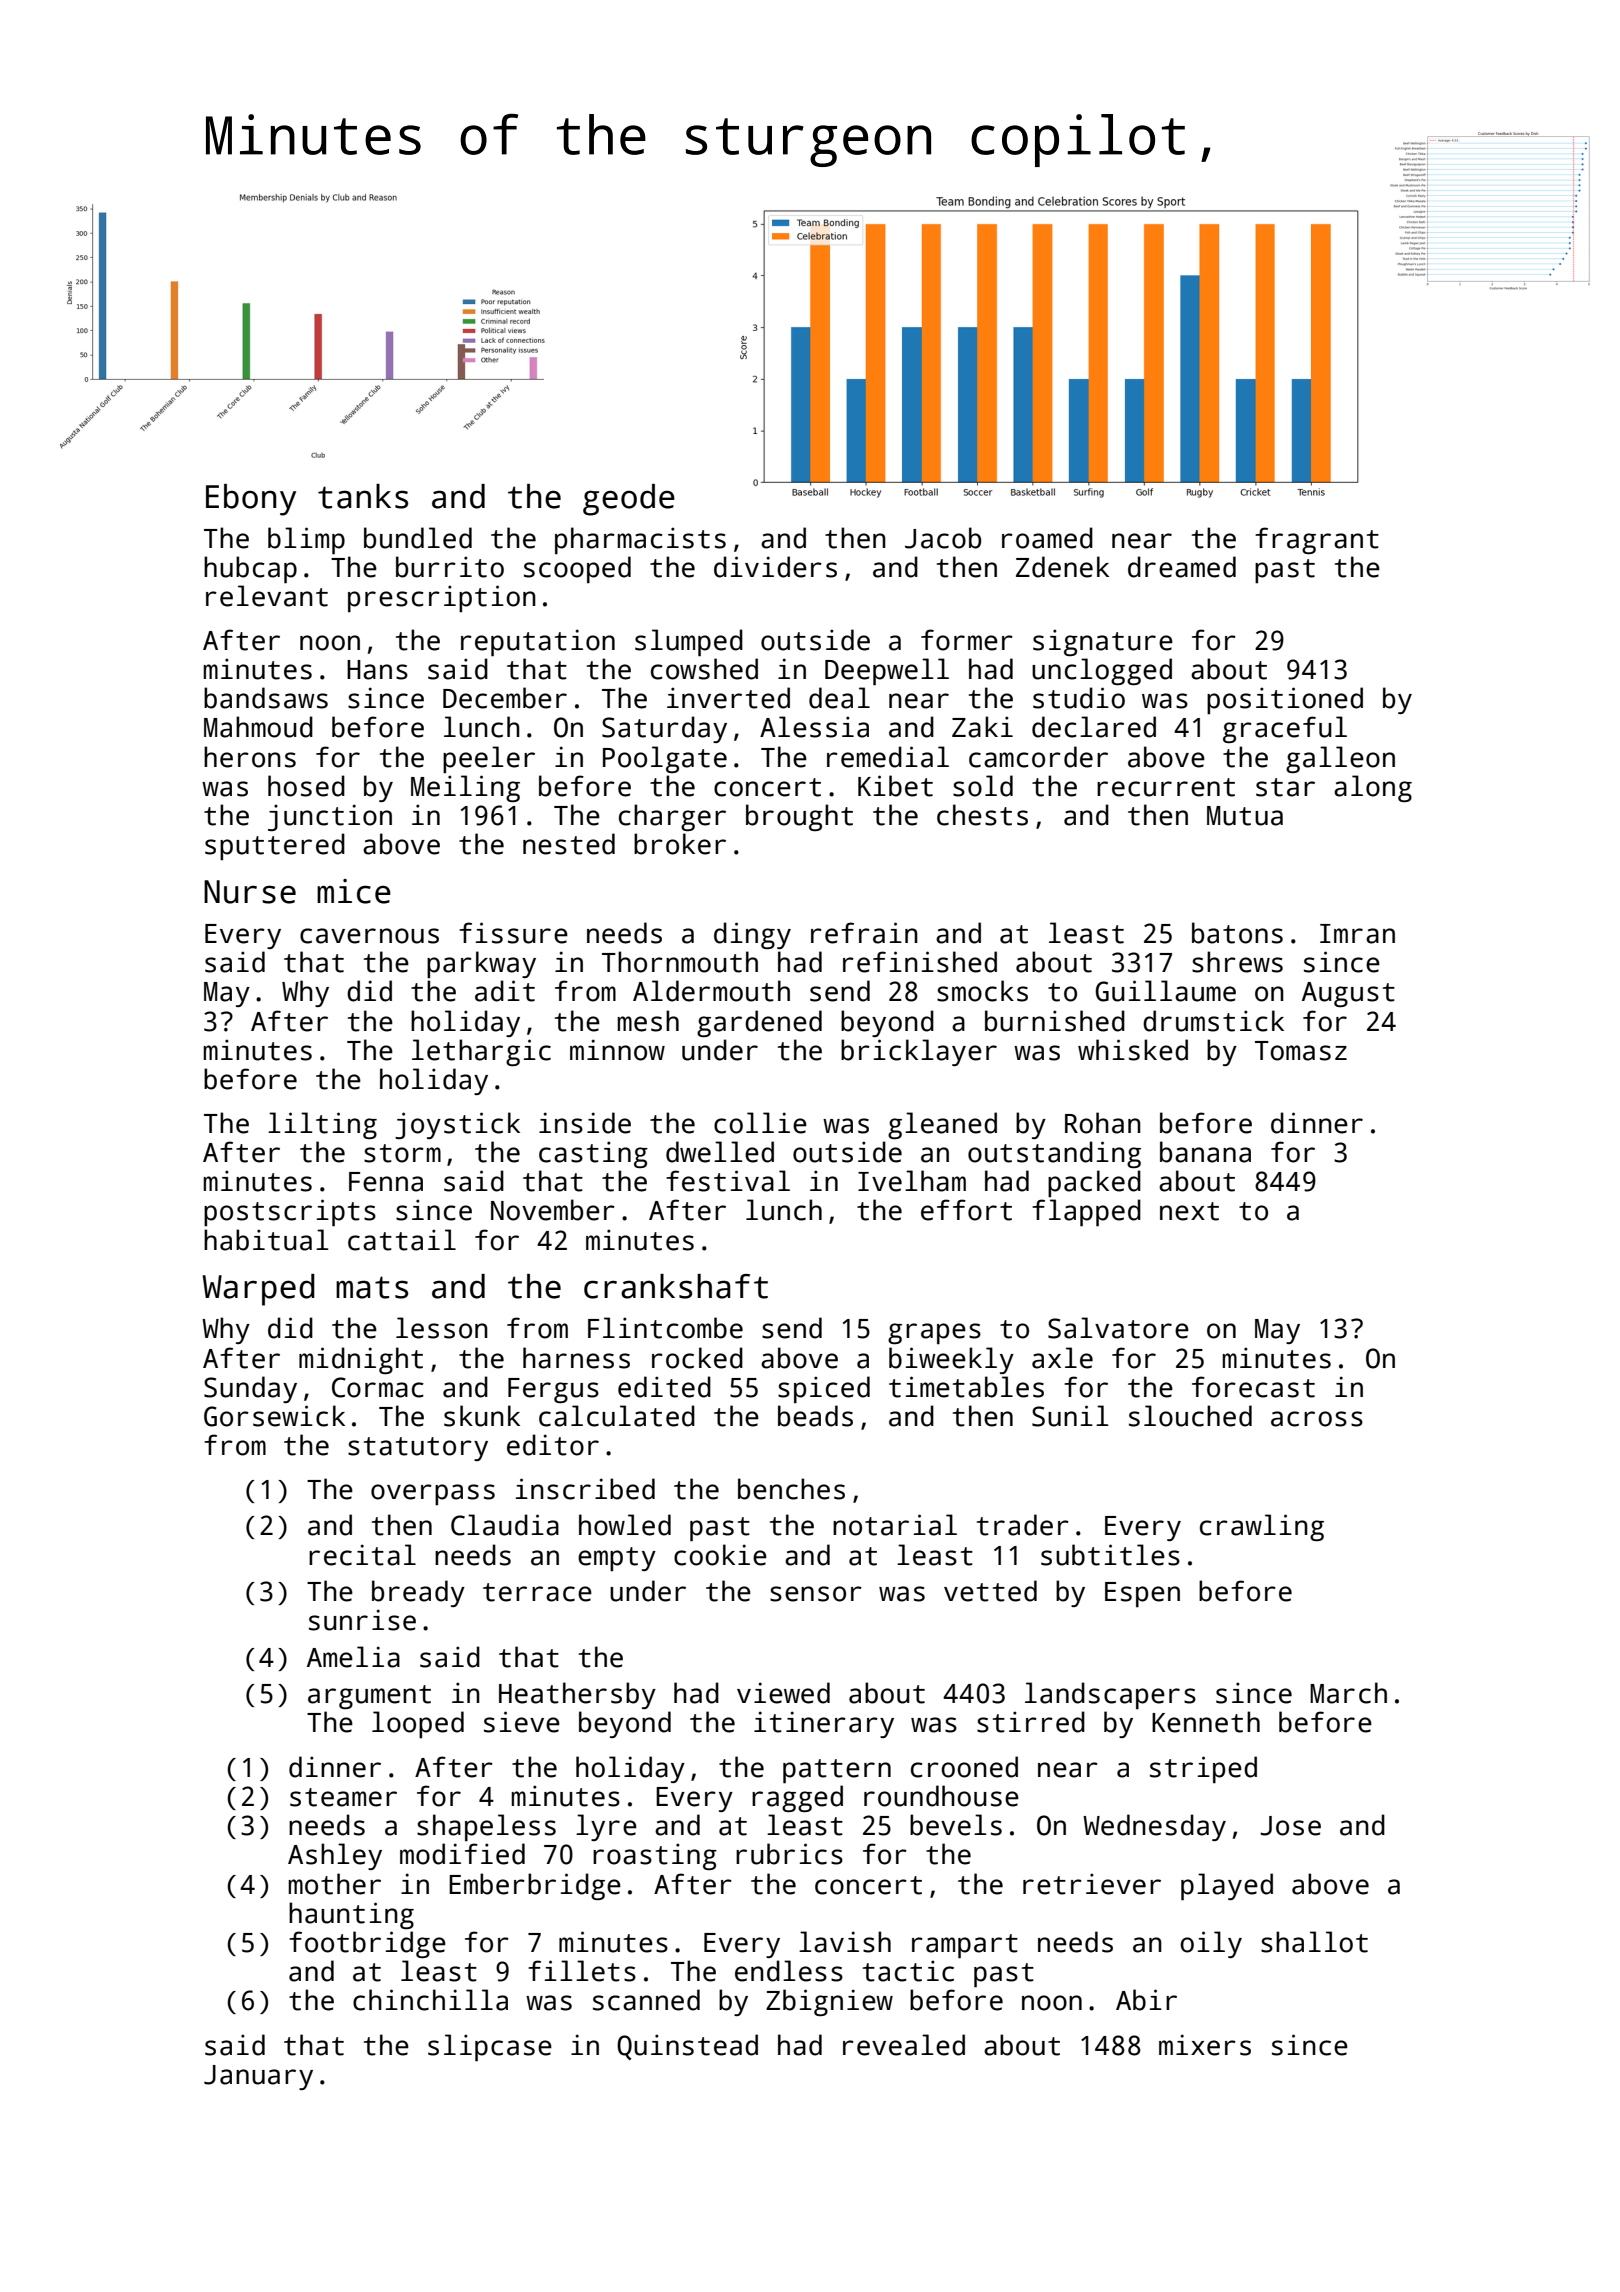  What do you see at coordinates (442, 1328) in the document?
I see `lesson` at bounding box center [442, 1328].
